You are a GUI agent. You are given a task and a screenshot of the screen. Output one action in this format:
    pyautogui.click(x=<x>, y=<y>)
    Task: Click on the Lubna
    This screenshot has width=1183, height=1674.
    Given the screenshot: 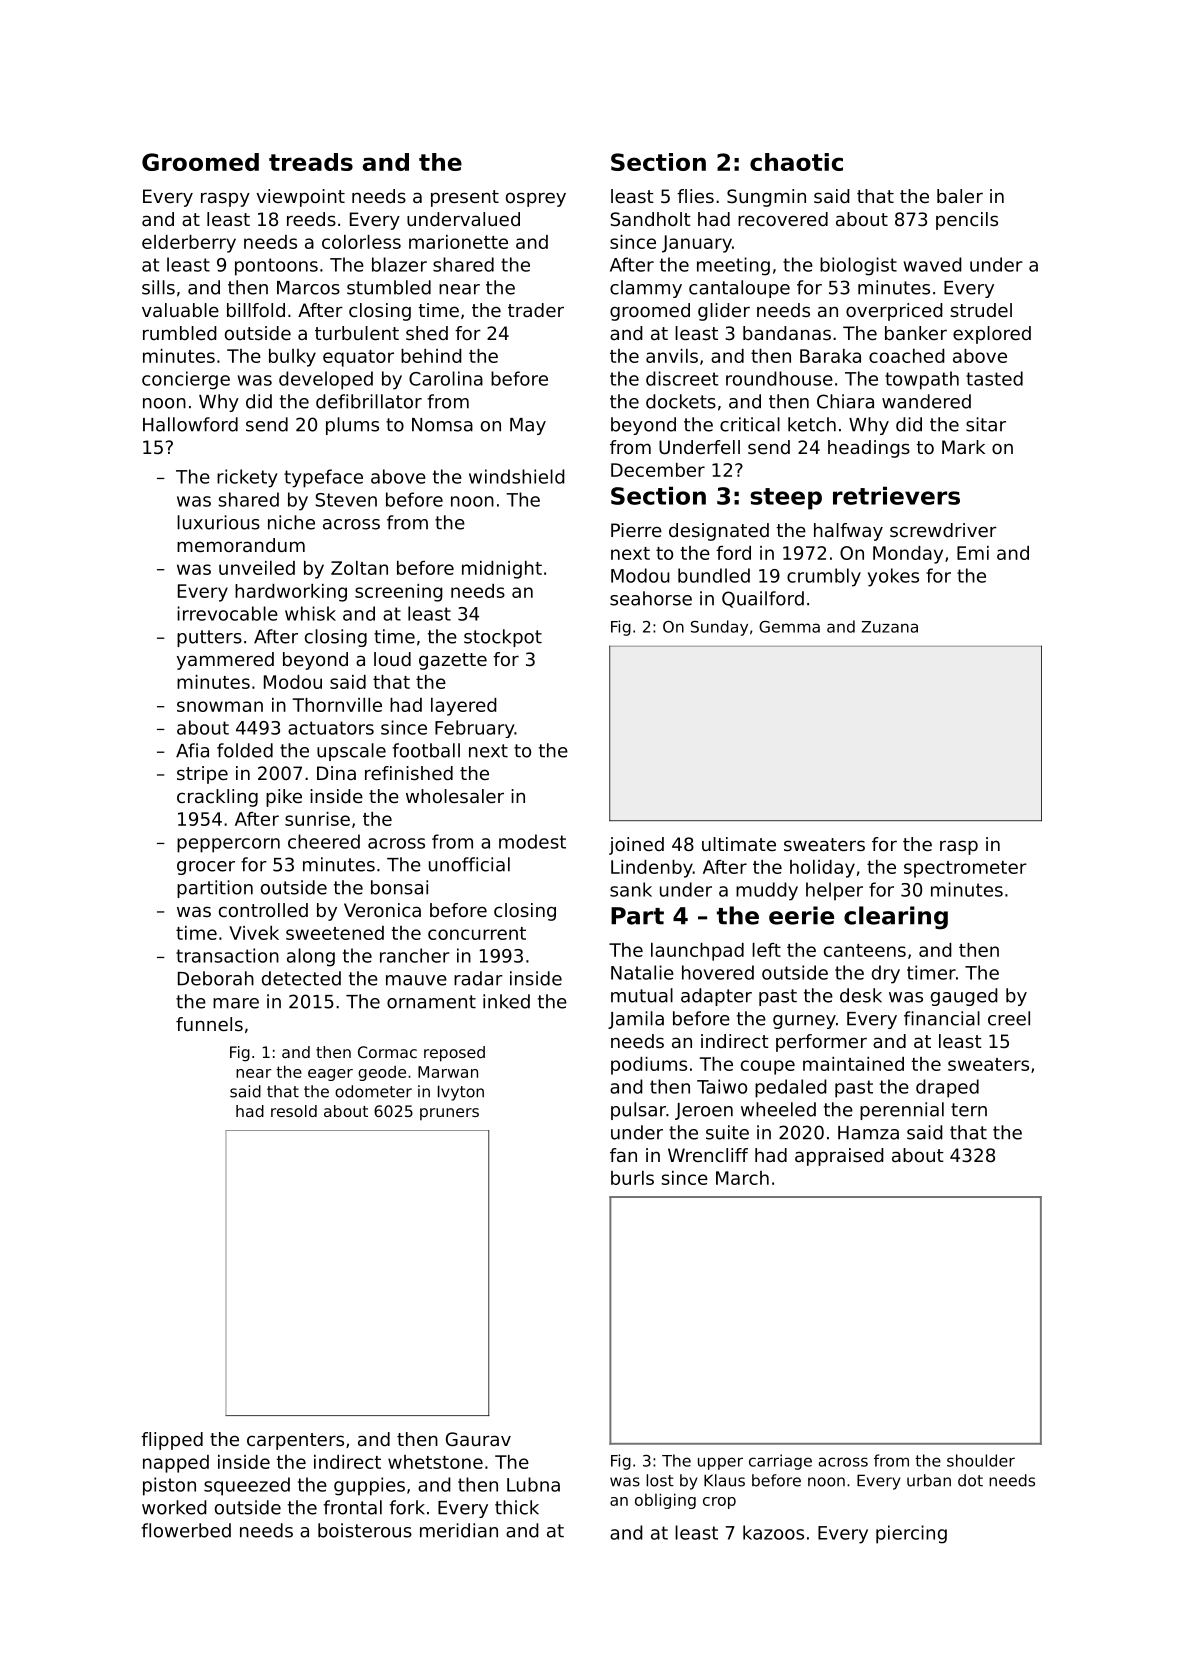 What is the action you would take?
    pyautogui.click(x=533, y=1484)
